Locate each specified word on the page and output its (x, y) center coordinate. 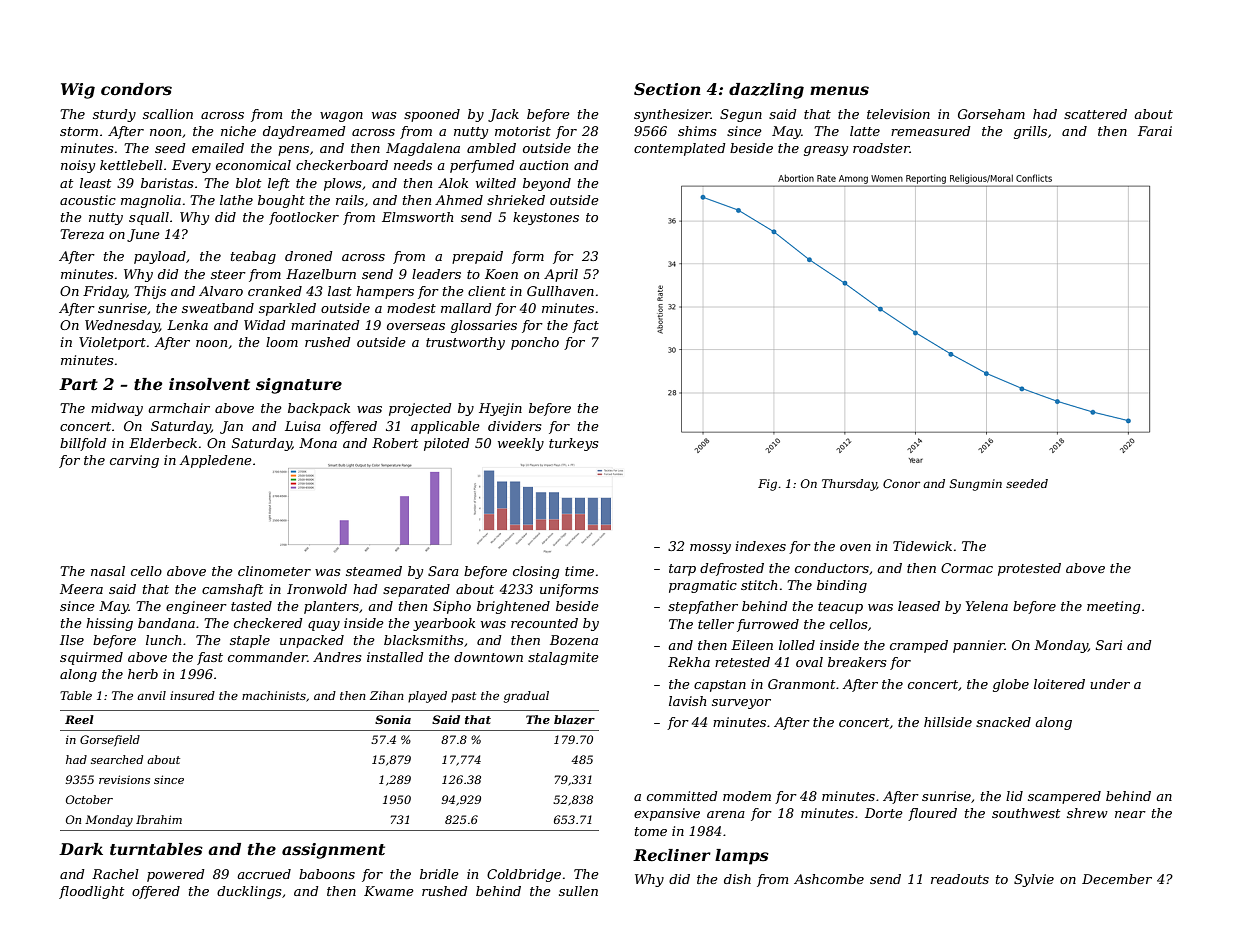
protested (1029, 569)
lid (1014, 796)
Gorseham (991, 114)
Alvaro (221, 291)
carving (134, 461)
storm (79, 131)
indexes (760, 546)
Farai (1155, 131)
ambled (491, 148)
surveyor (741, 704)
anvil (151, 695)
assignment (333, 851)
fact (585, 326)
